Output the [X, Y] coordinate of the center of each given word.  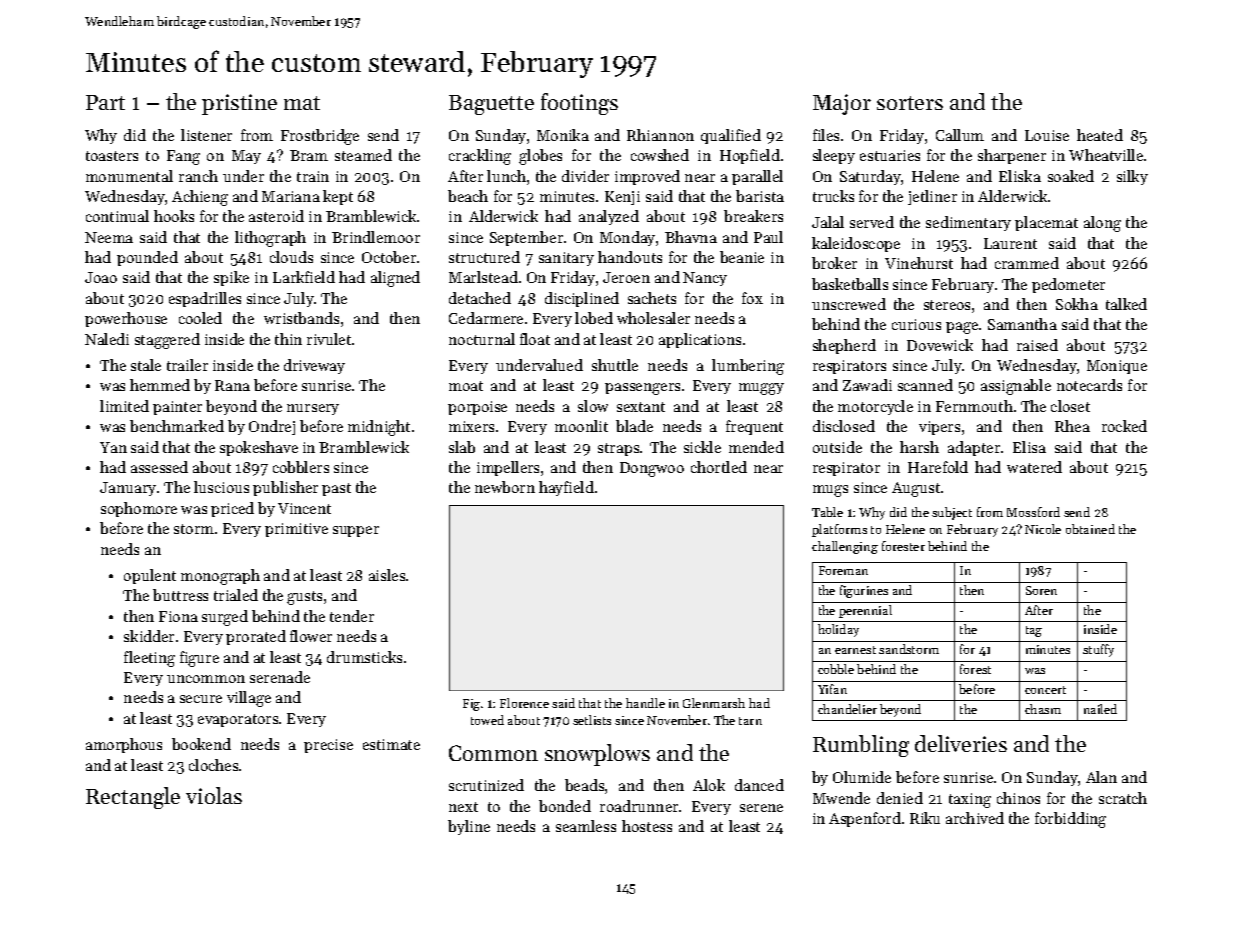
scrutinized [486, 785]
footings [579, 104]
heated [1100, 135]
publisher [285, 488]
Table [827, 512]
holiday [838, 630]
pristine [239, 104]
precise [328, 746]
